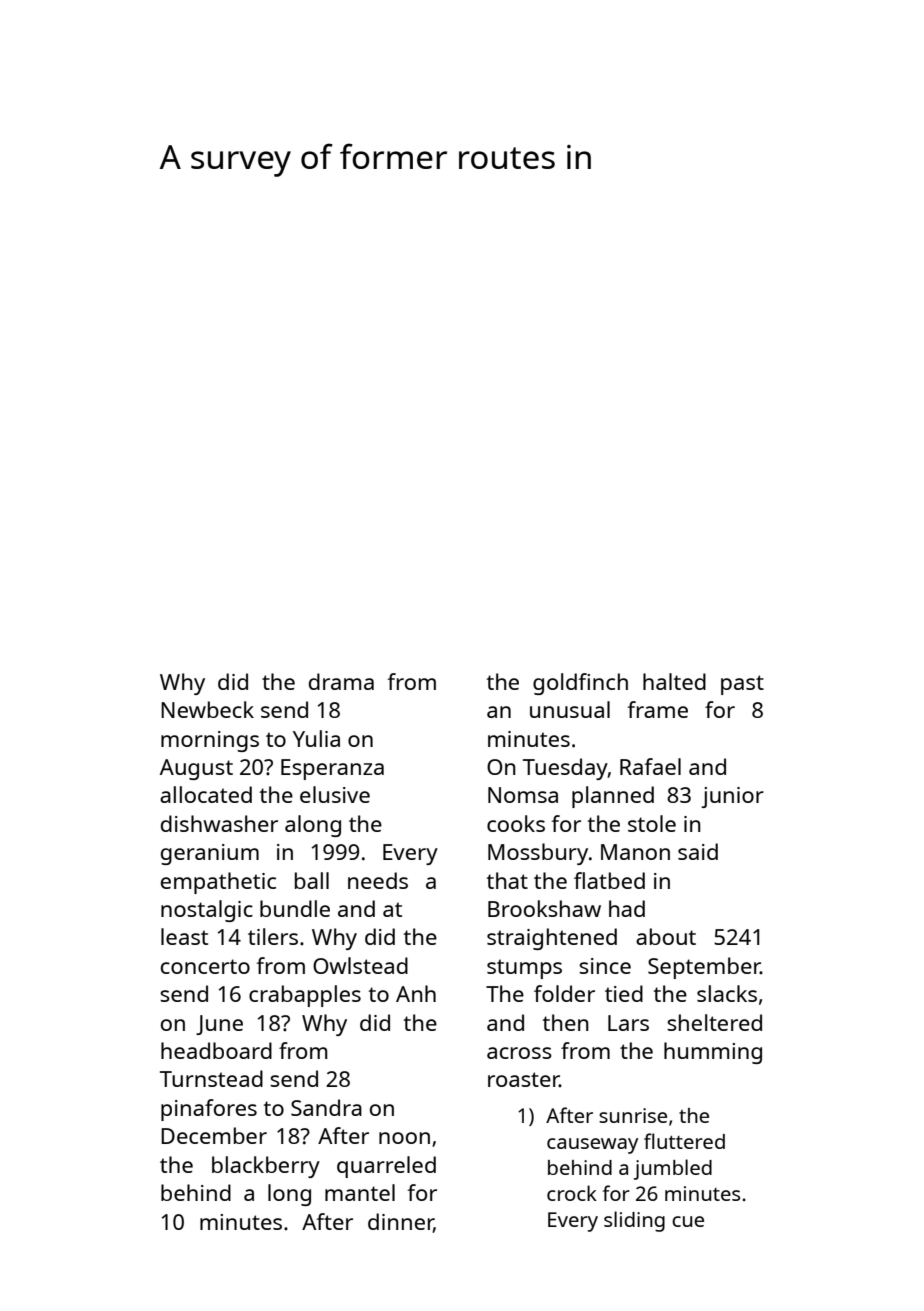  I want to click on December, so click(214, 1135).
